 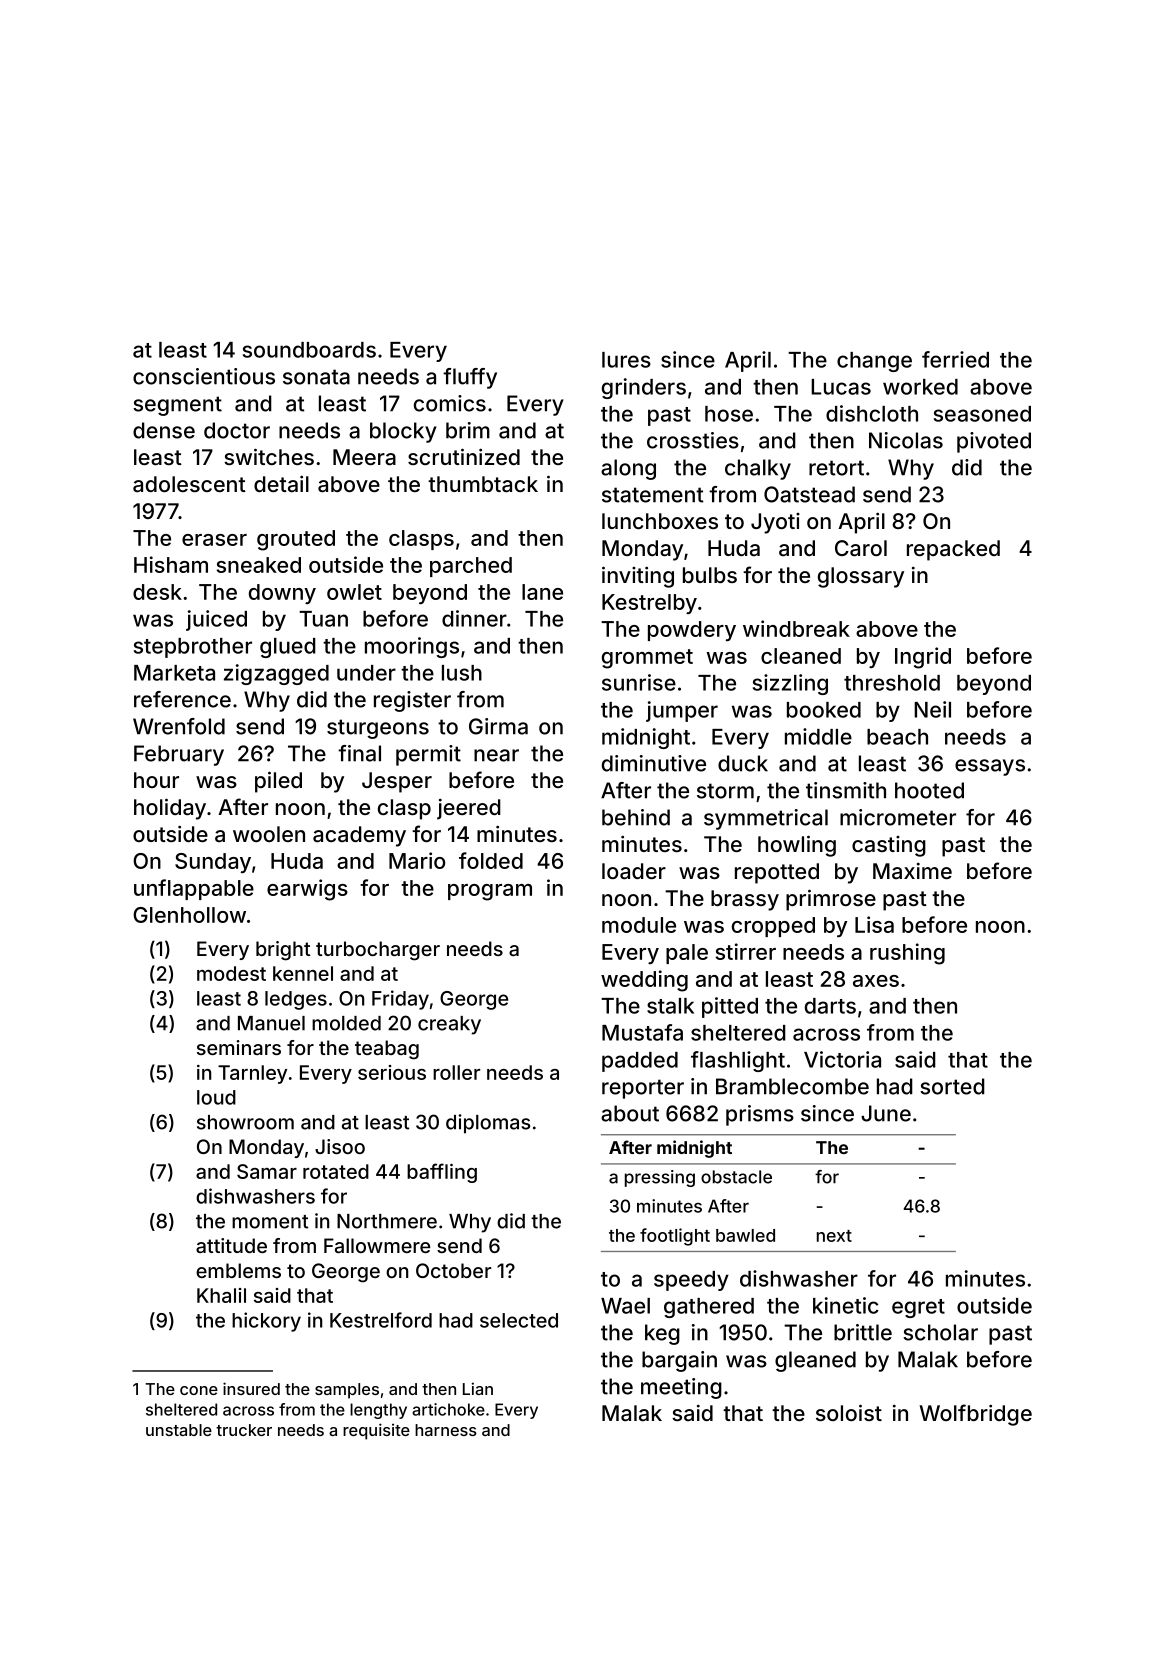 I want to click on loader, so click(x=634, y=871).
